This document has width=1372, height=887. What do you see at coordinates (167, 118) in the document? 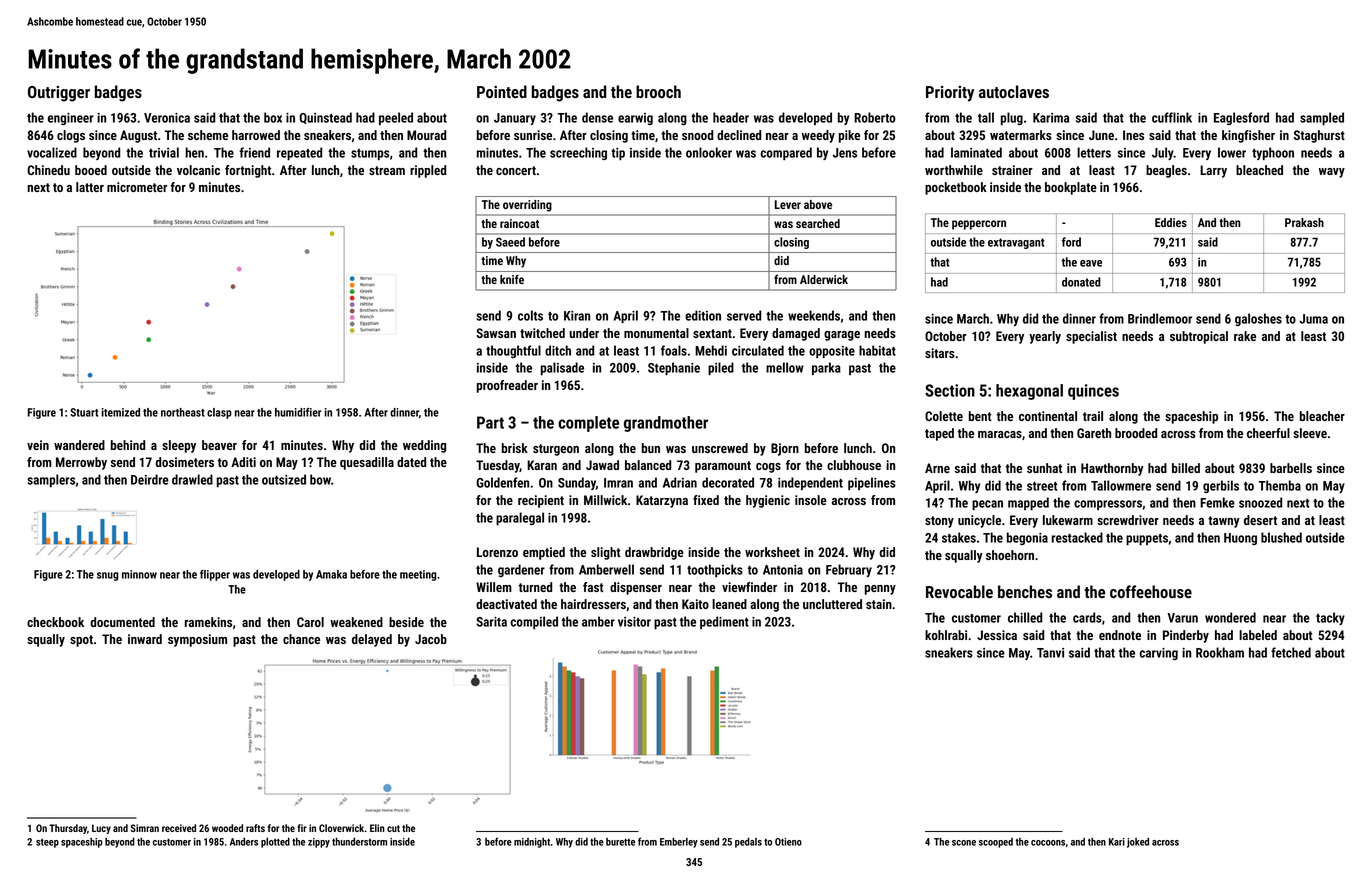
I see `Veronica` at bounding box center [167, 118].
